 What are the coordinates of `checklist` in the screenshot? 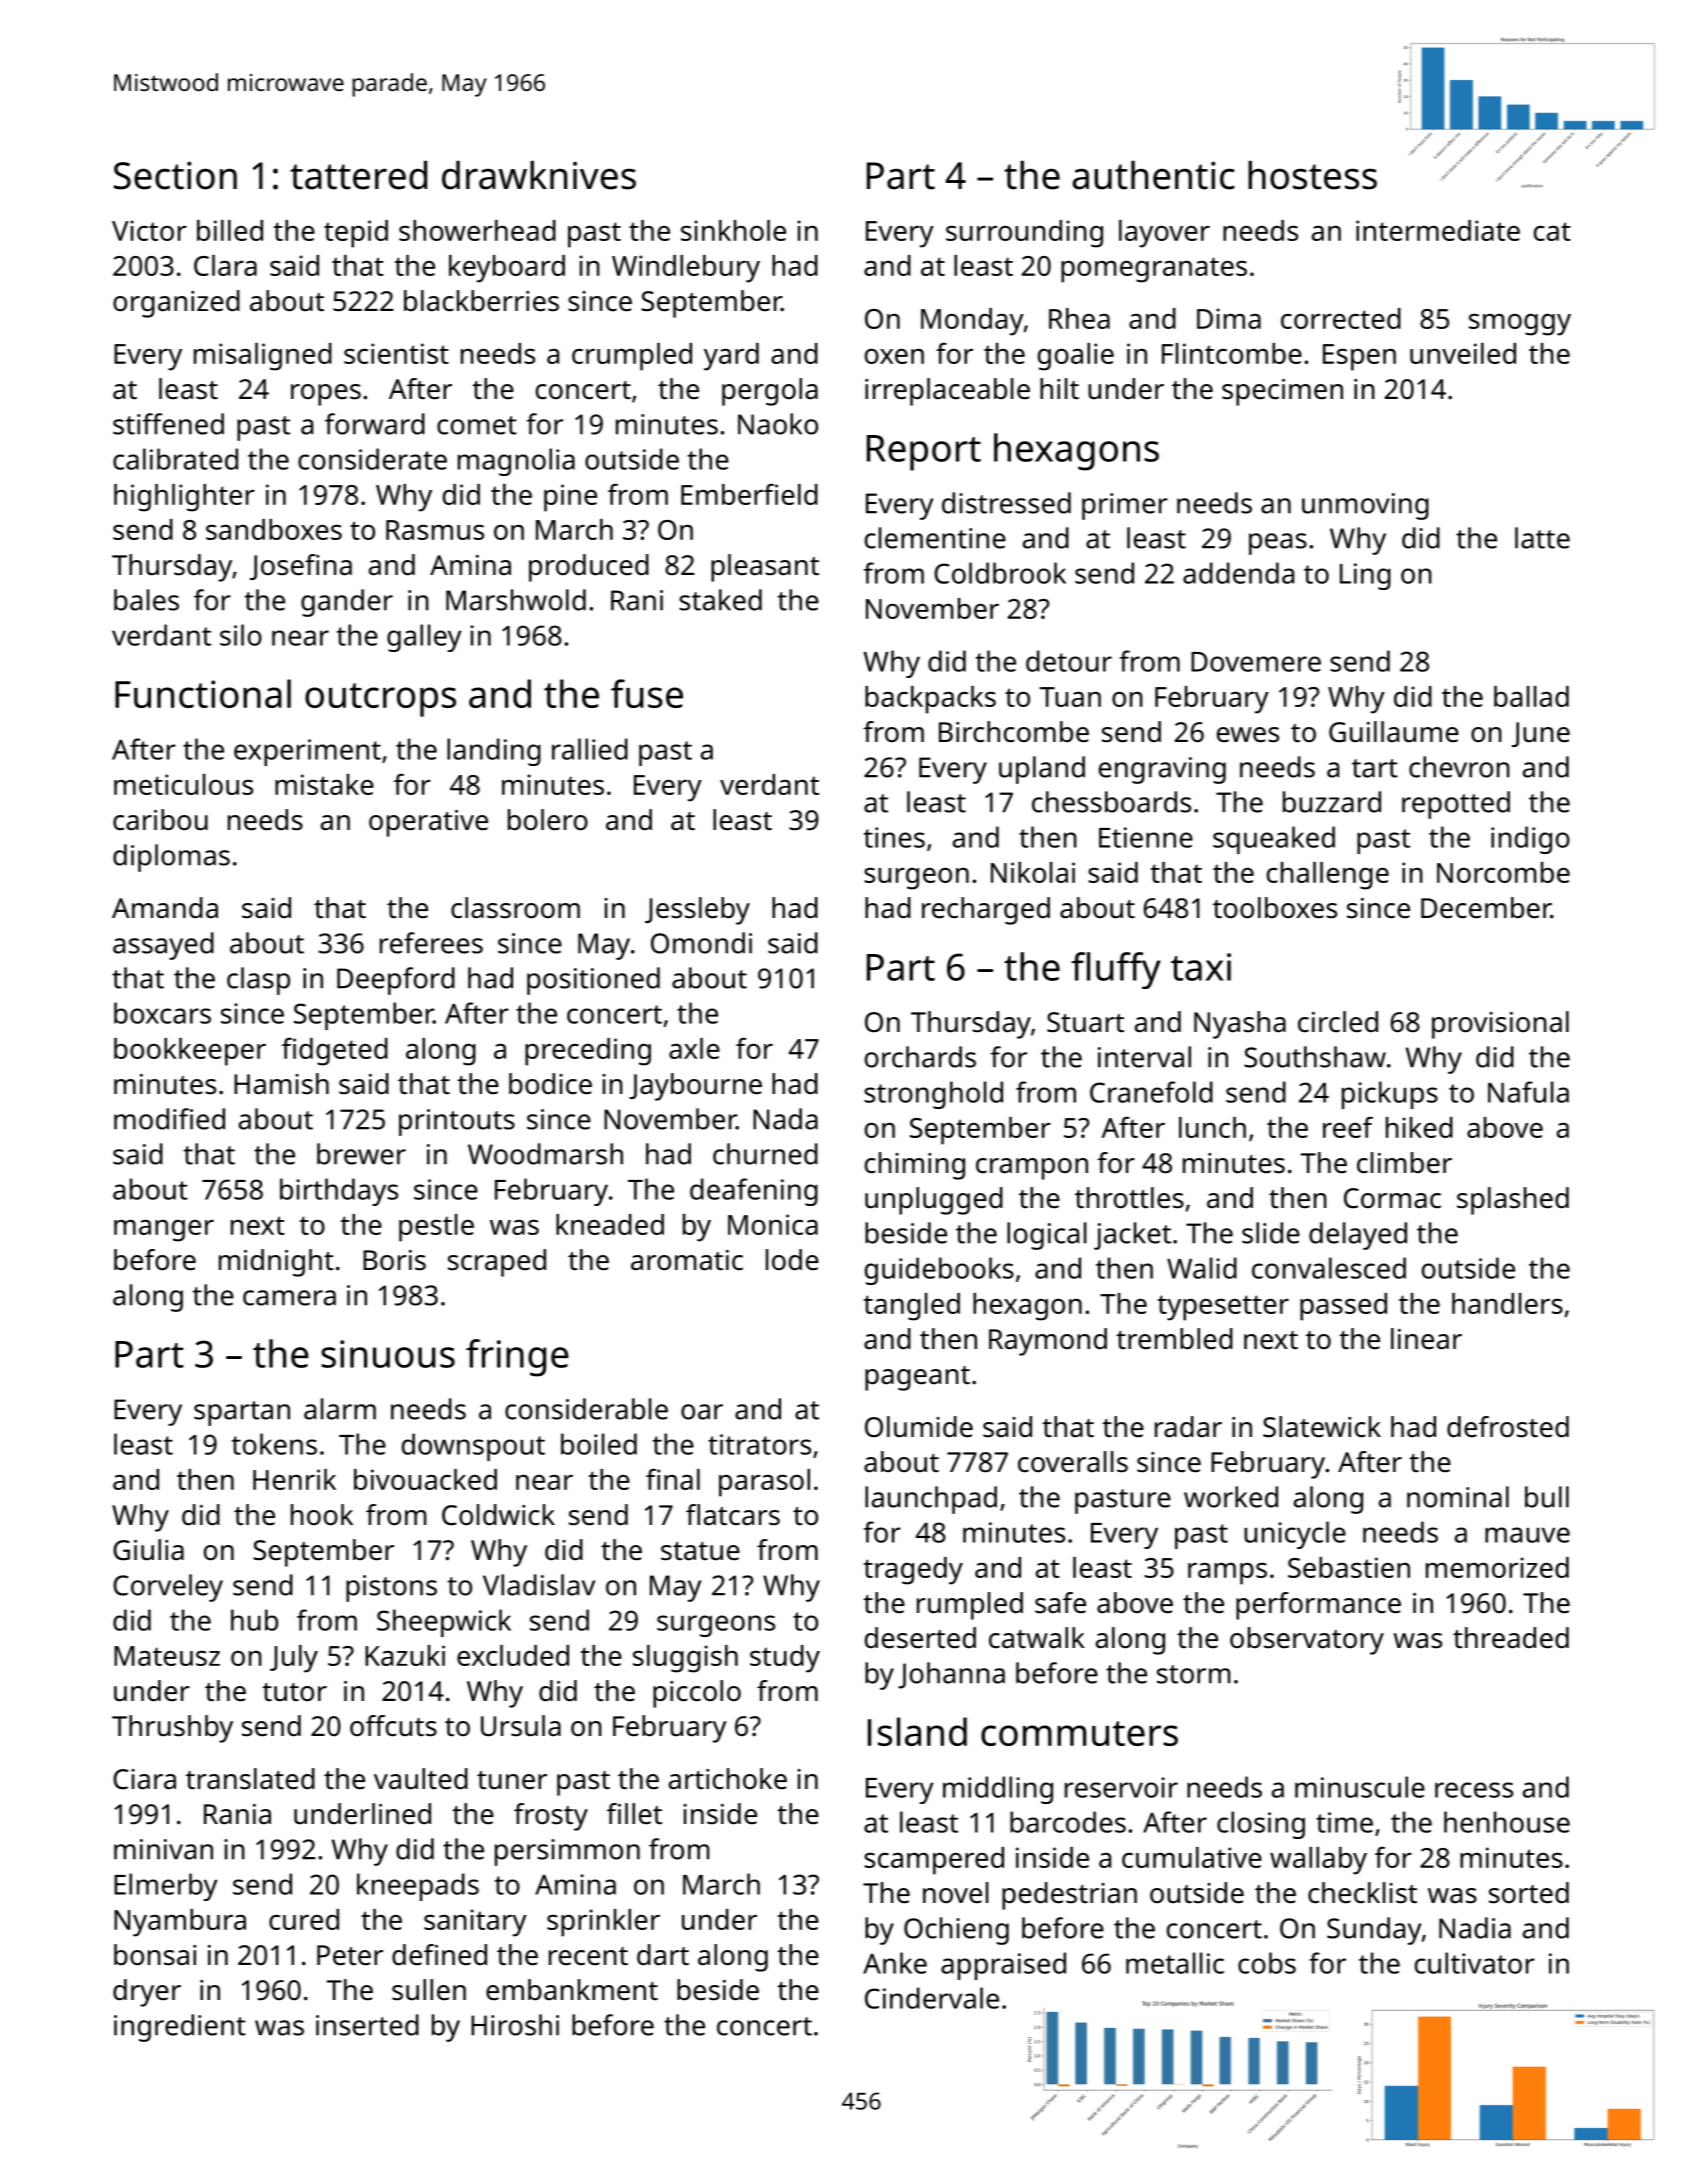 It's located at (1362, 1893).
